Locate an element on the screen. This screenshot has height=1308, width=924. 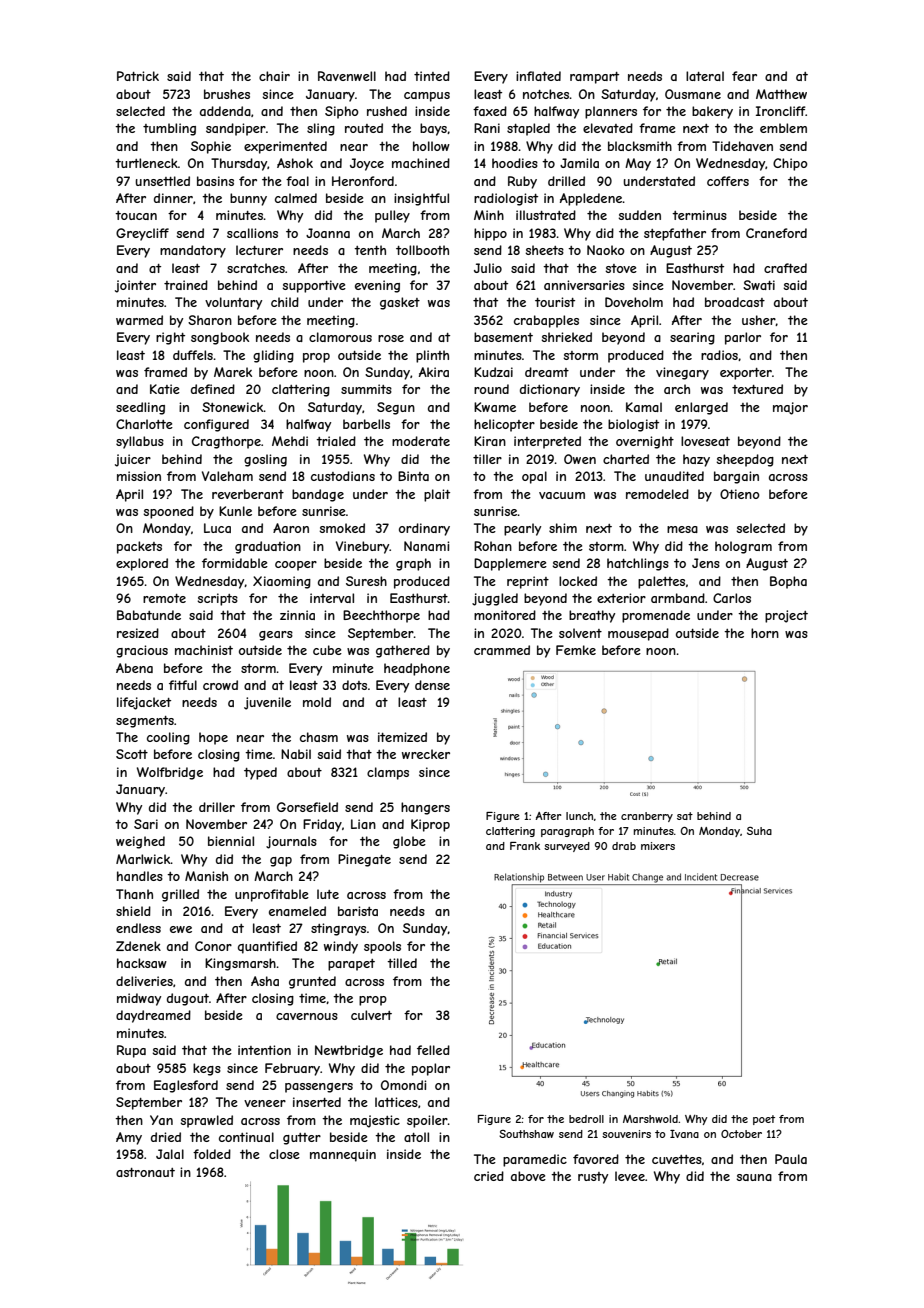
majestic is located at coordinates (375, 1121).
